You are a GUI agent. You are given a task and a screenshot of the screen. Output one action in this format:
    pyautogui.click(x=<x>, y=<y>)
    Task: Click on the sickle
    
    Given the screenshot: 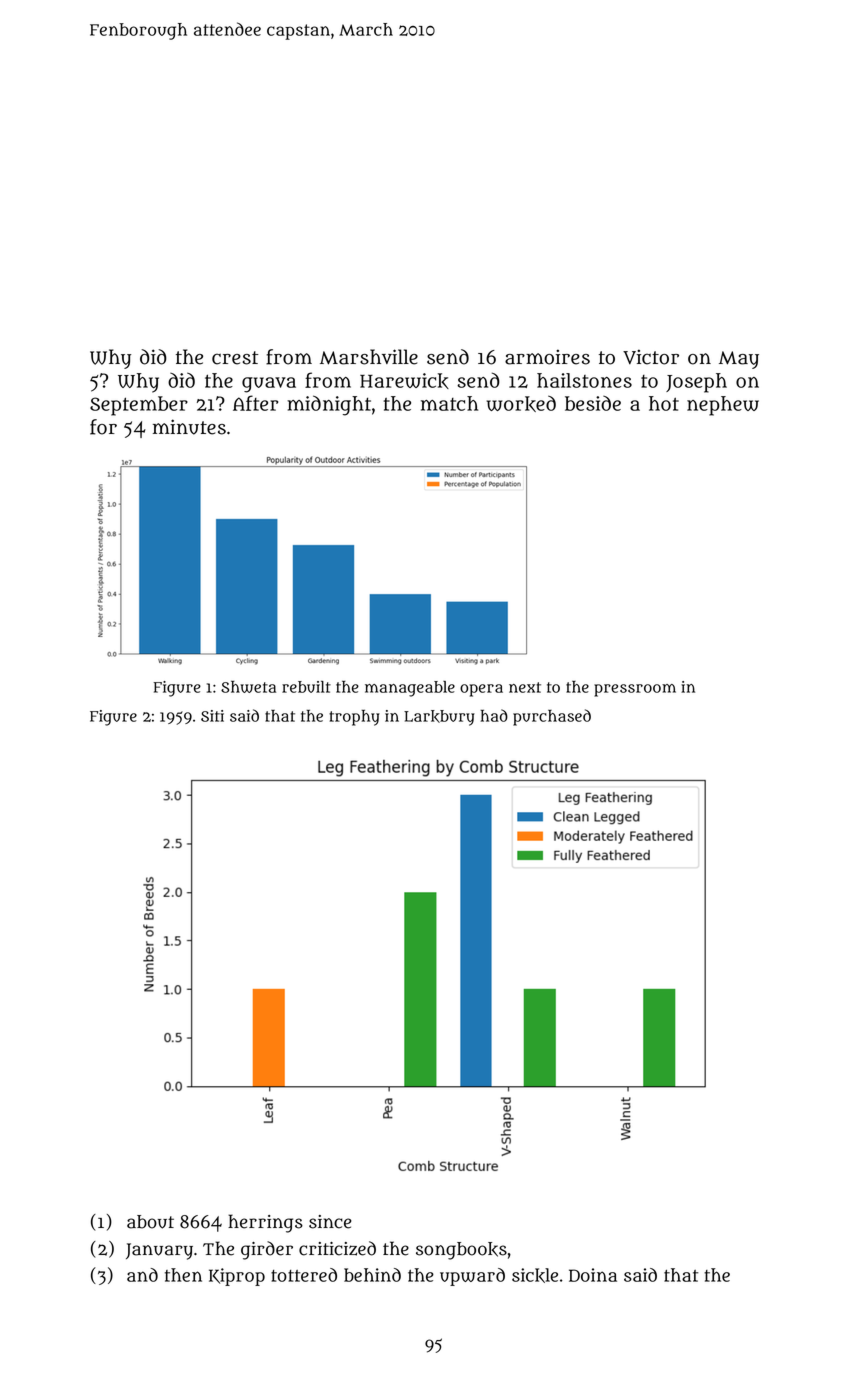 What is the action you would take?
    pyautogui.click(x=535, y=1275)
